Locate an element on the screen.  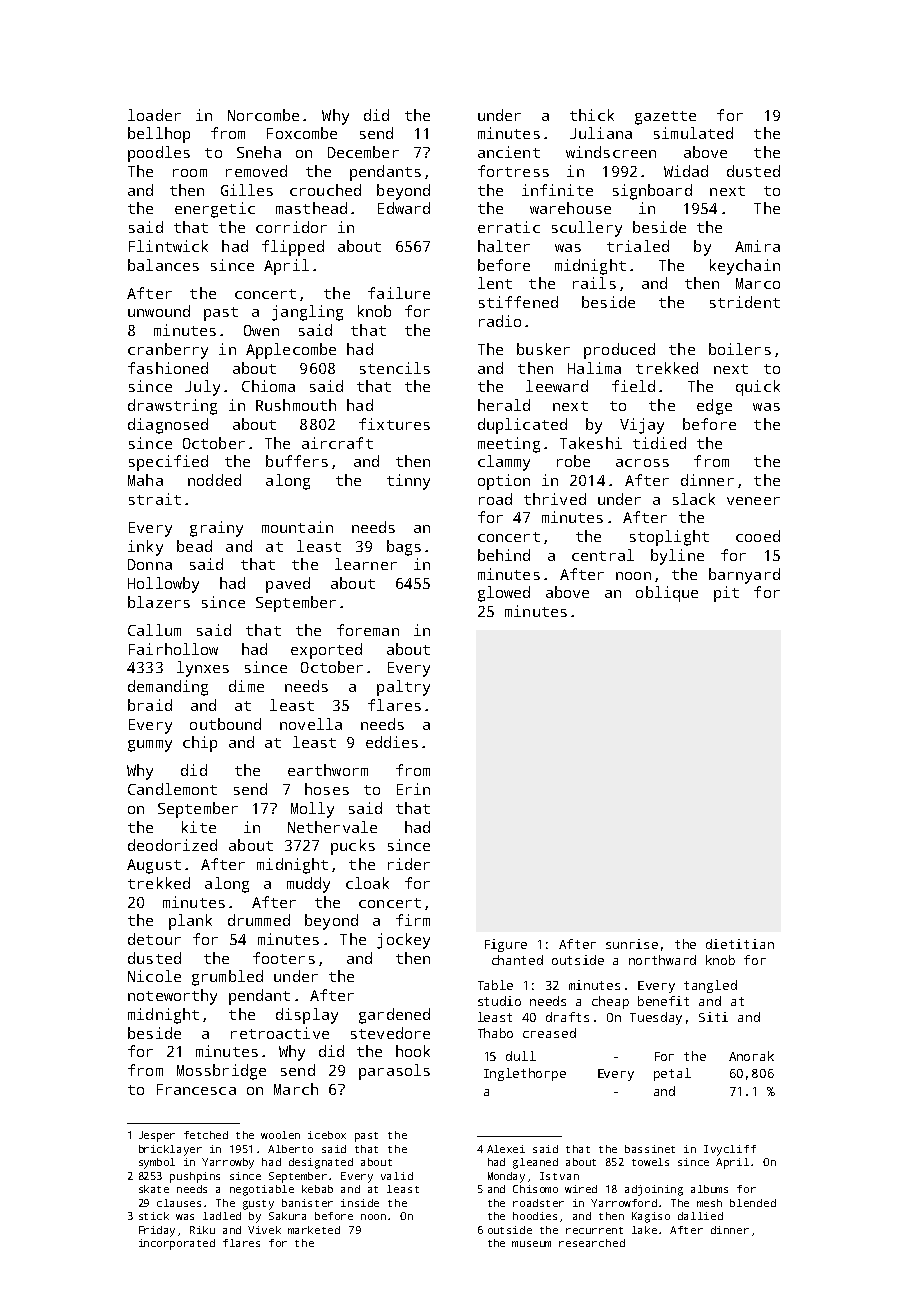
loader is located at coordinates (154, 115).
